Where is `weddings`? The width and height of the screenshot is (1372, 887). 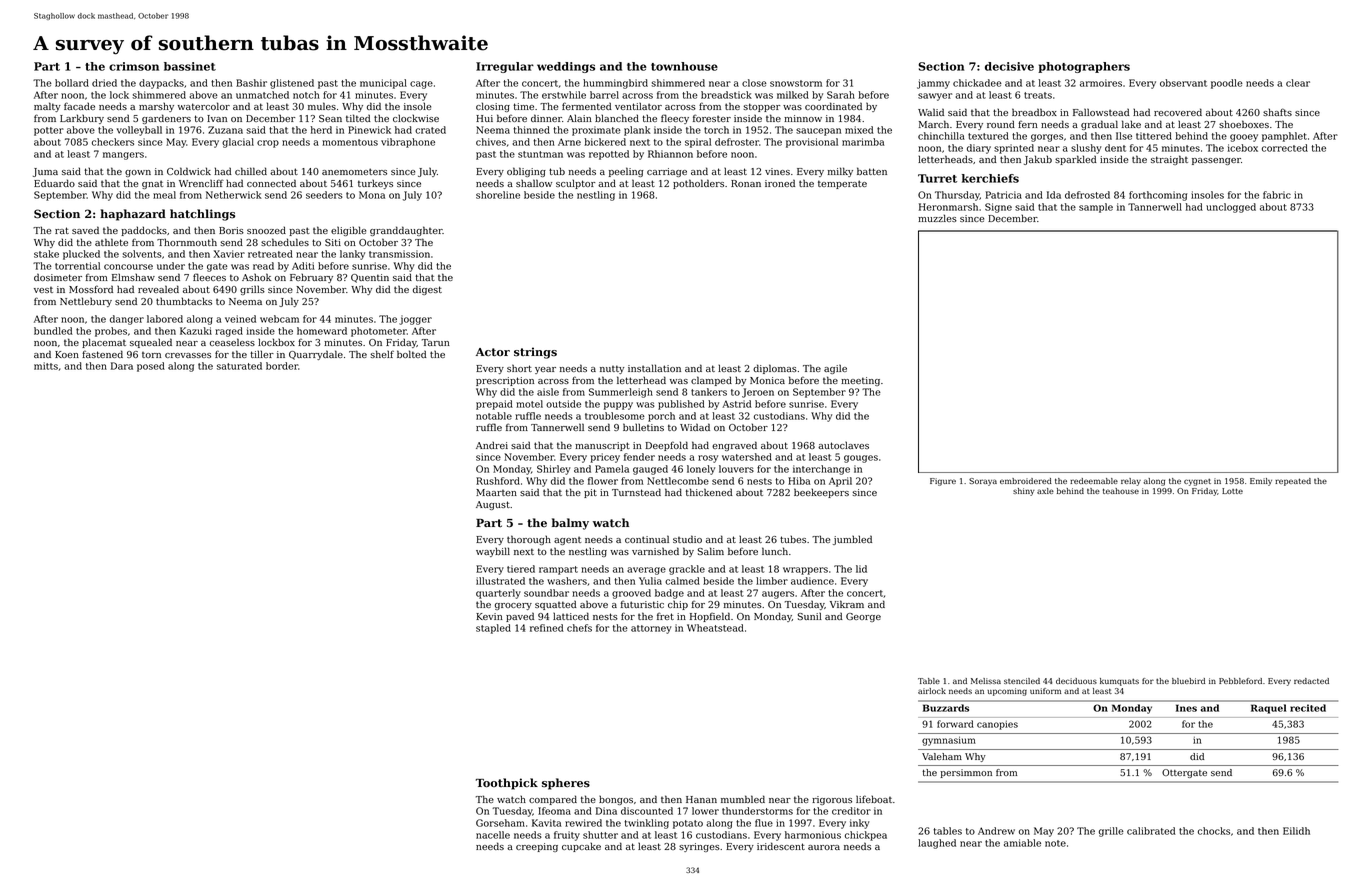 weddings is located at coordinates (566, 67).
